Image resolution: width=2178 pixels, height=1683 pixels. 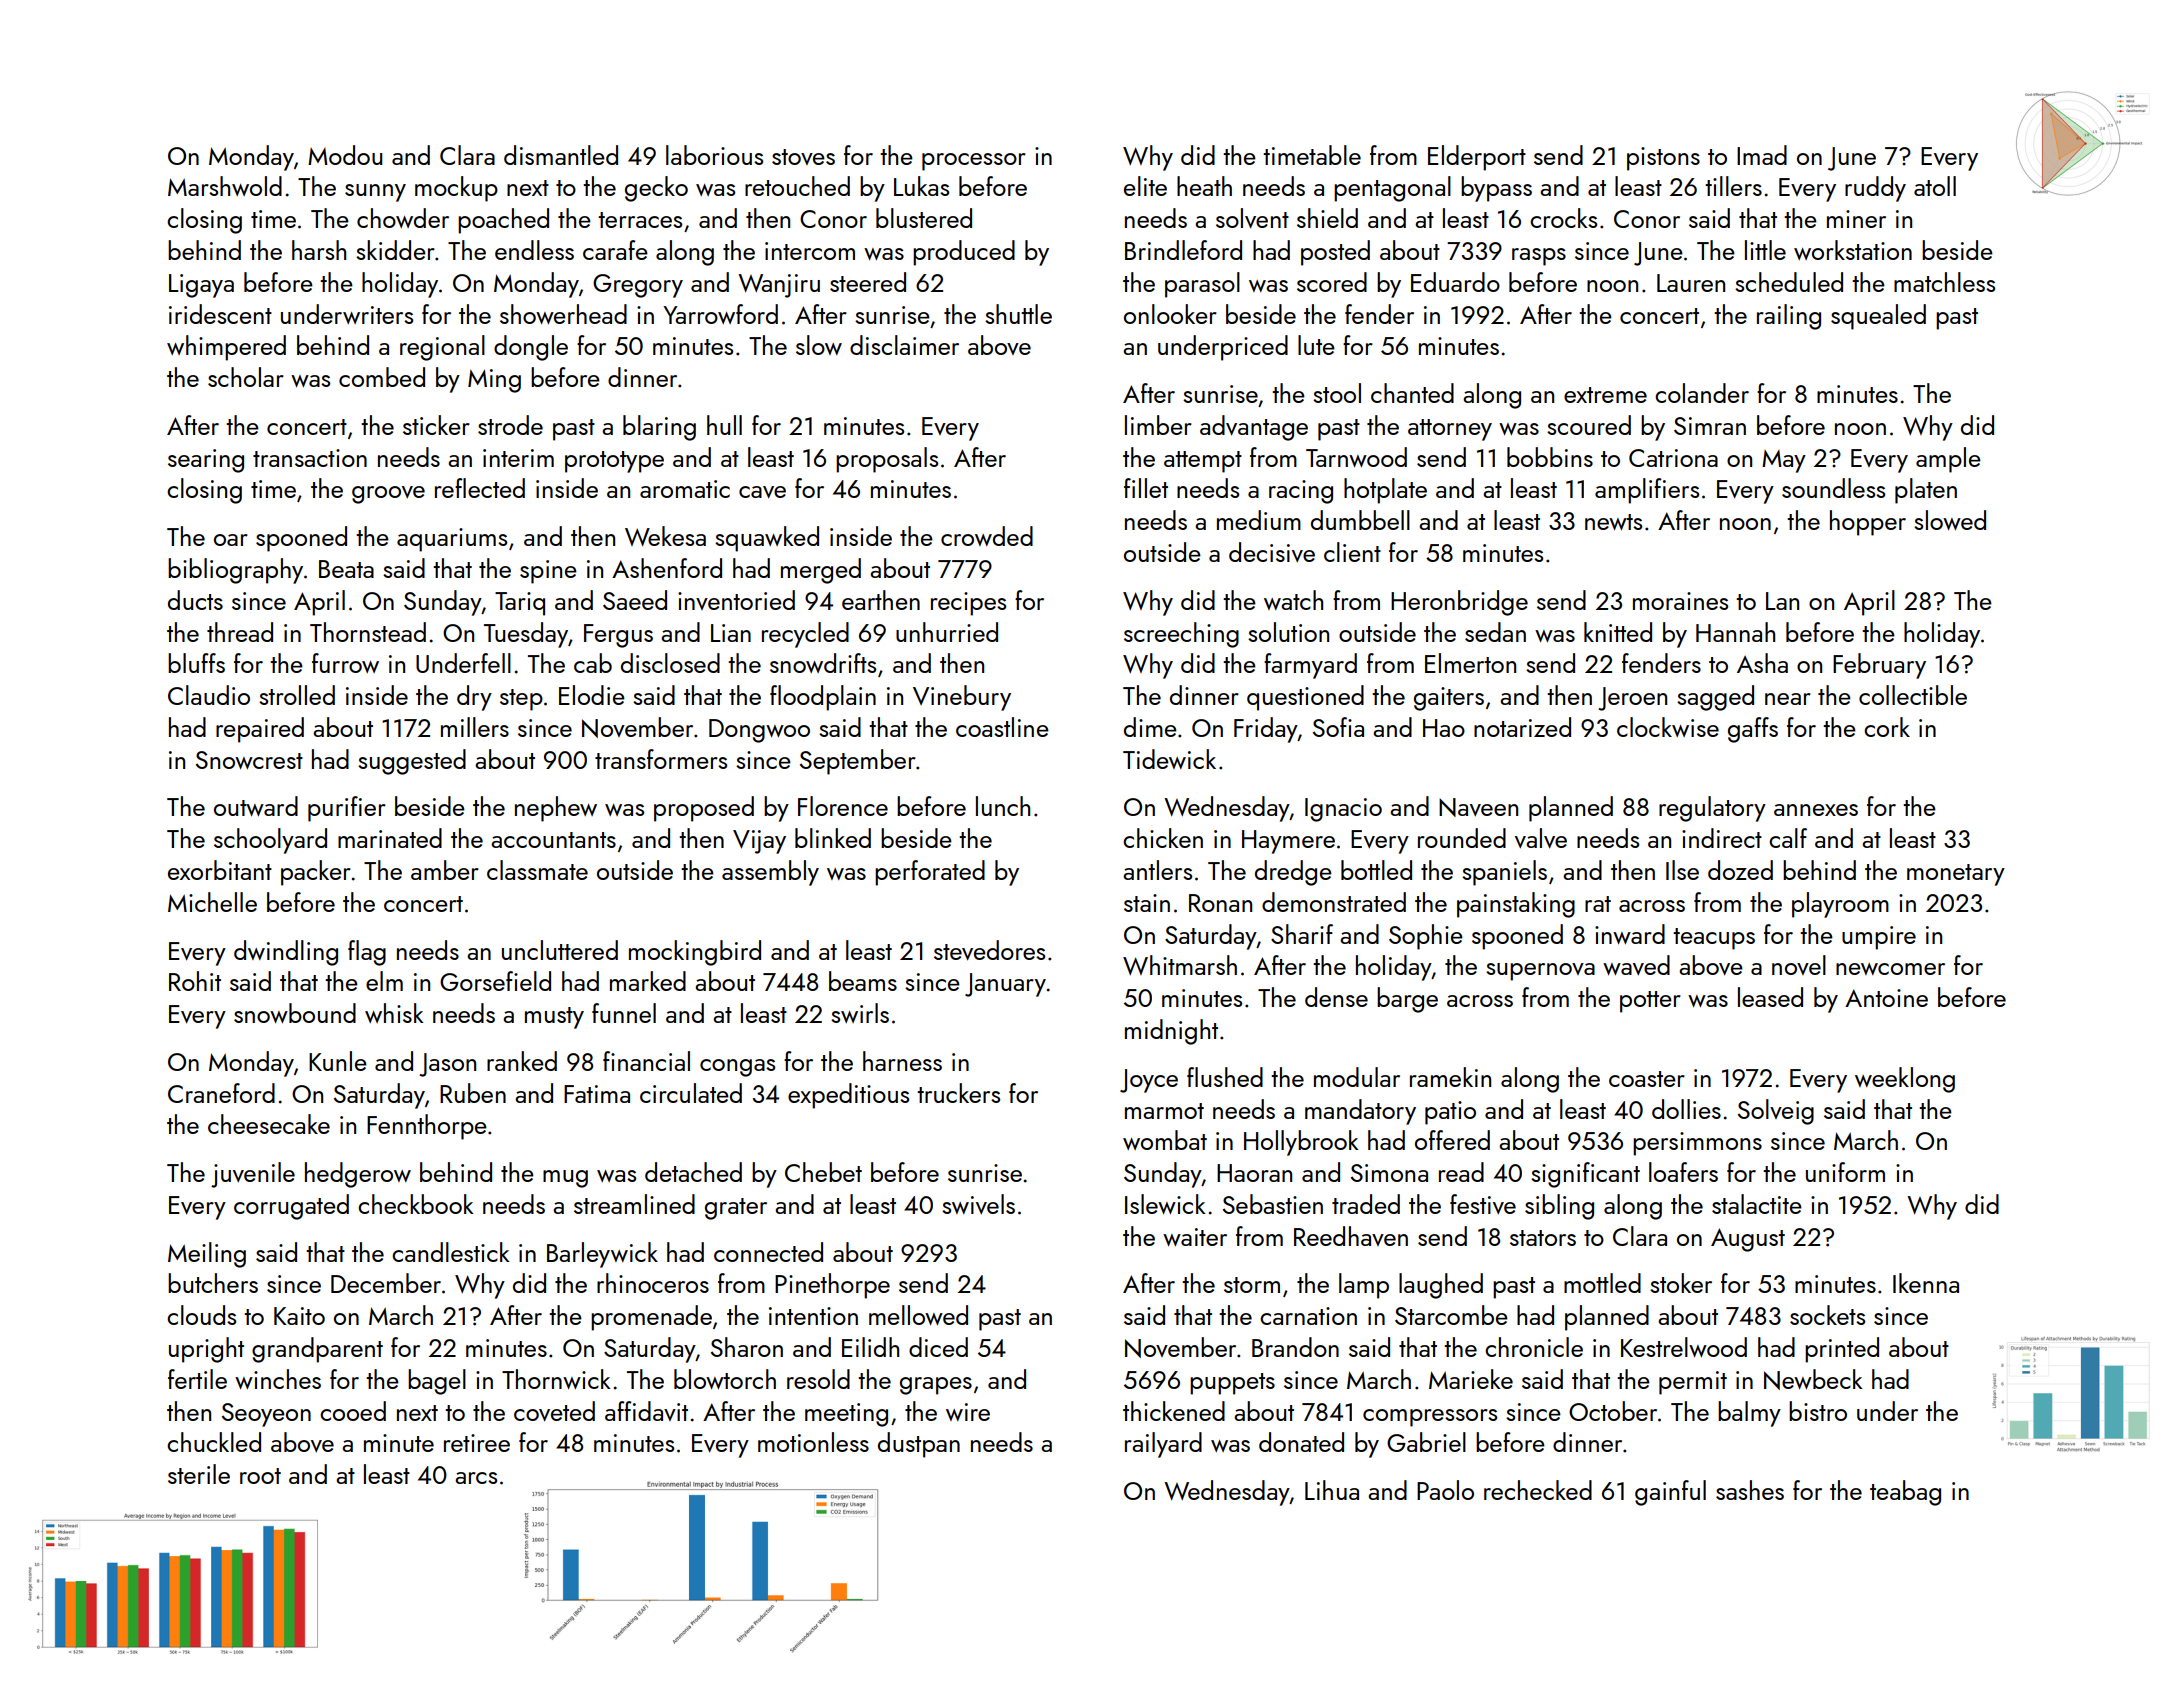 I want to click on snowbound, so click(x=295, y=1013).
